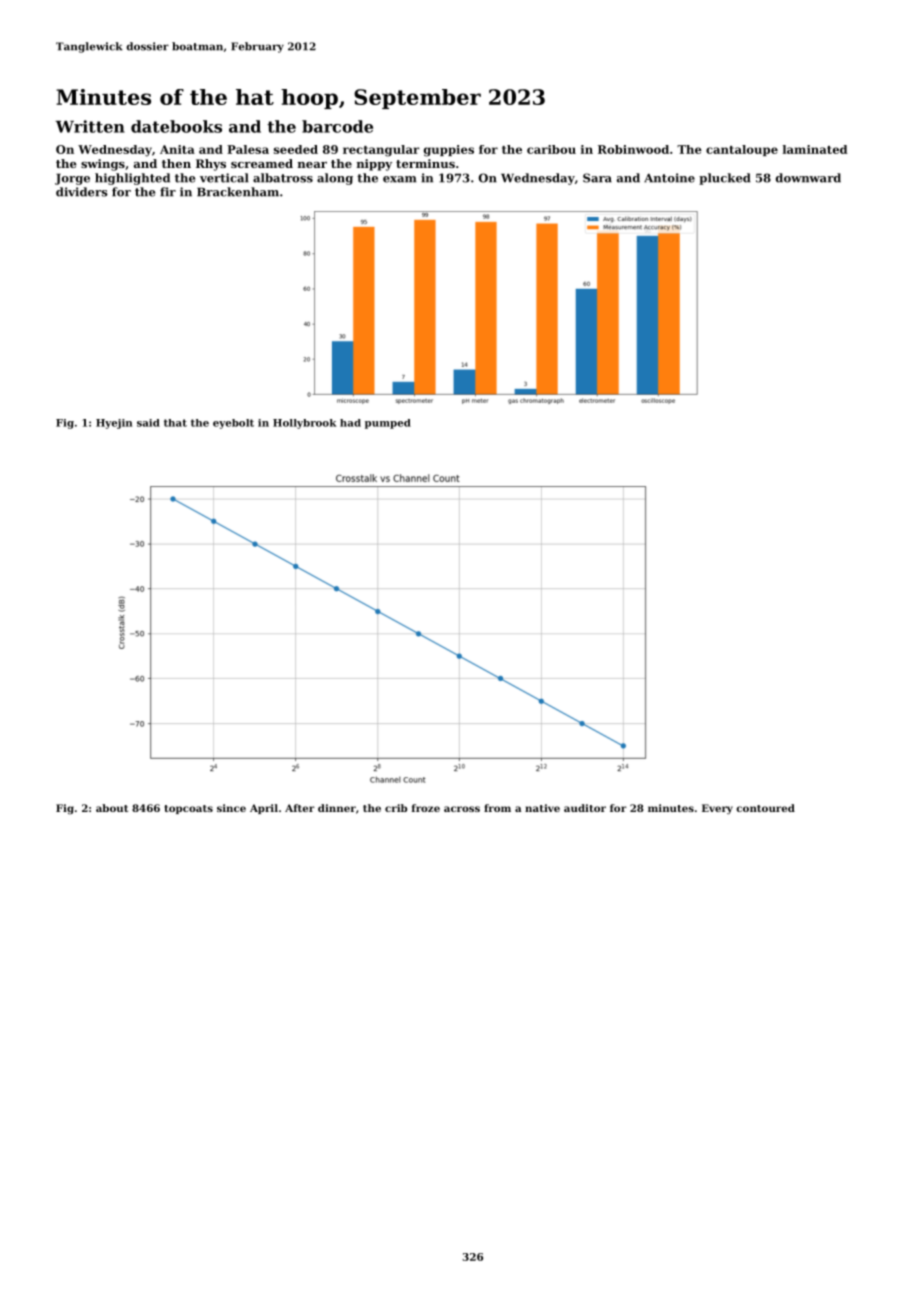 This screenshot has width=924, height=1308. Describe the element at coordinates (425, 163) in the screenshot. I see `terminus` at that location.
